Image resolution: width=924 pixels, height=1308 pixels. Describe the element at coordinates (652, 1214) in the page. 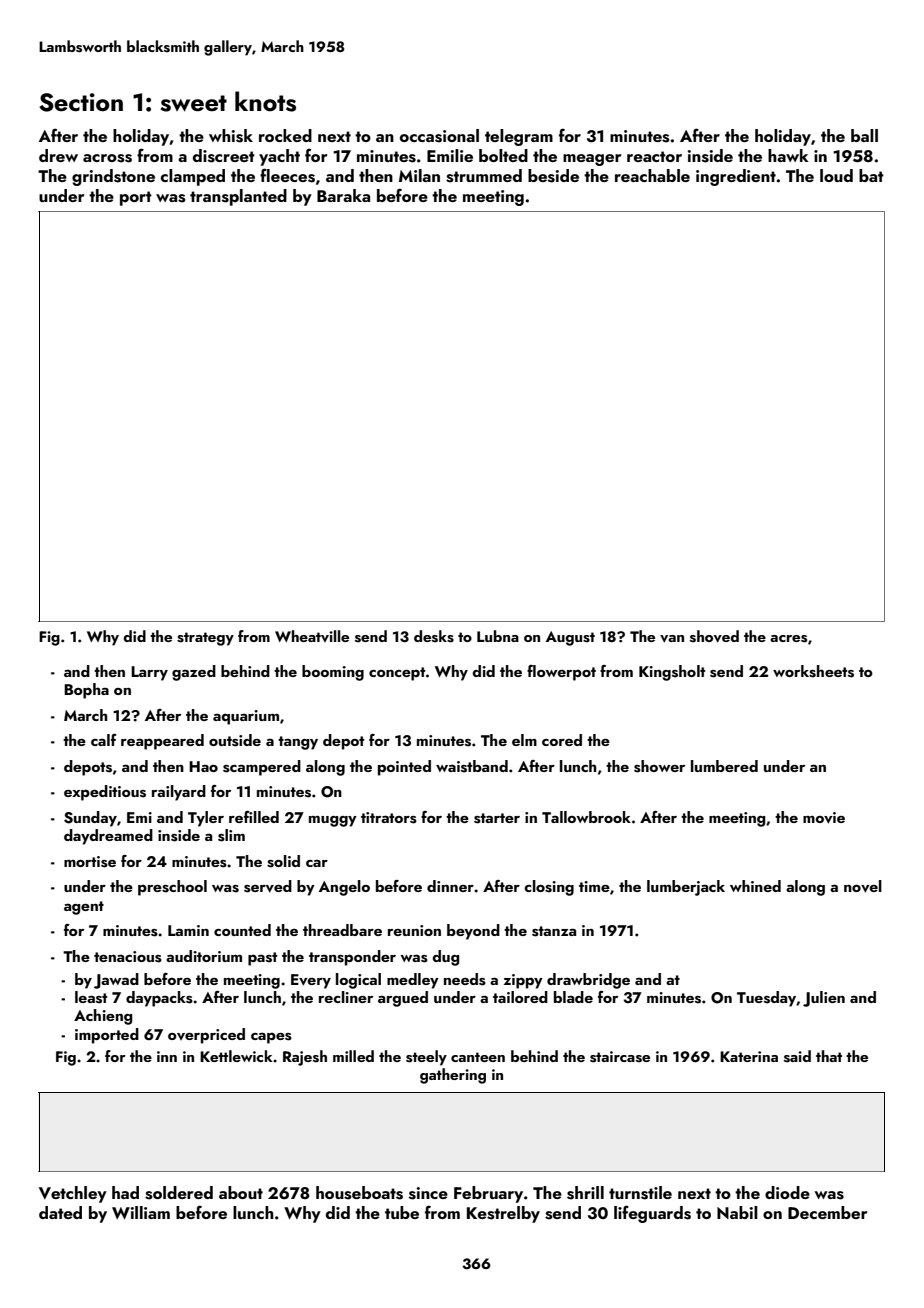

I see `lifeguards` at that location.
